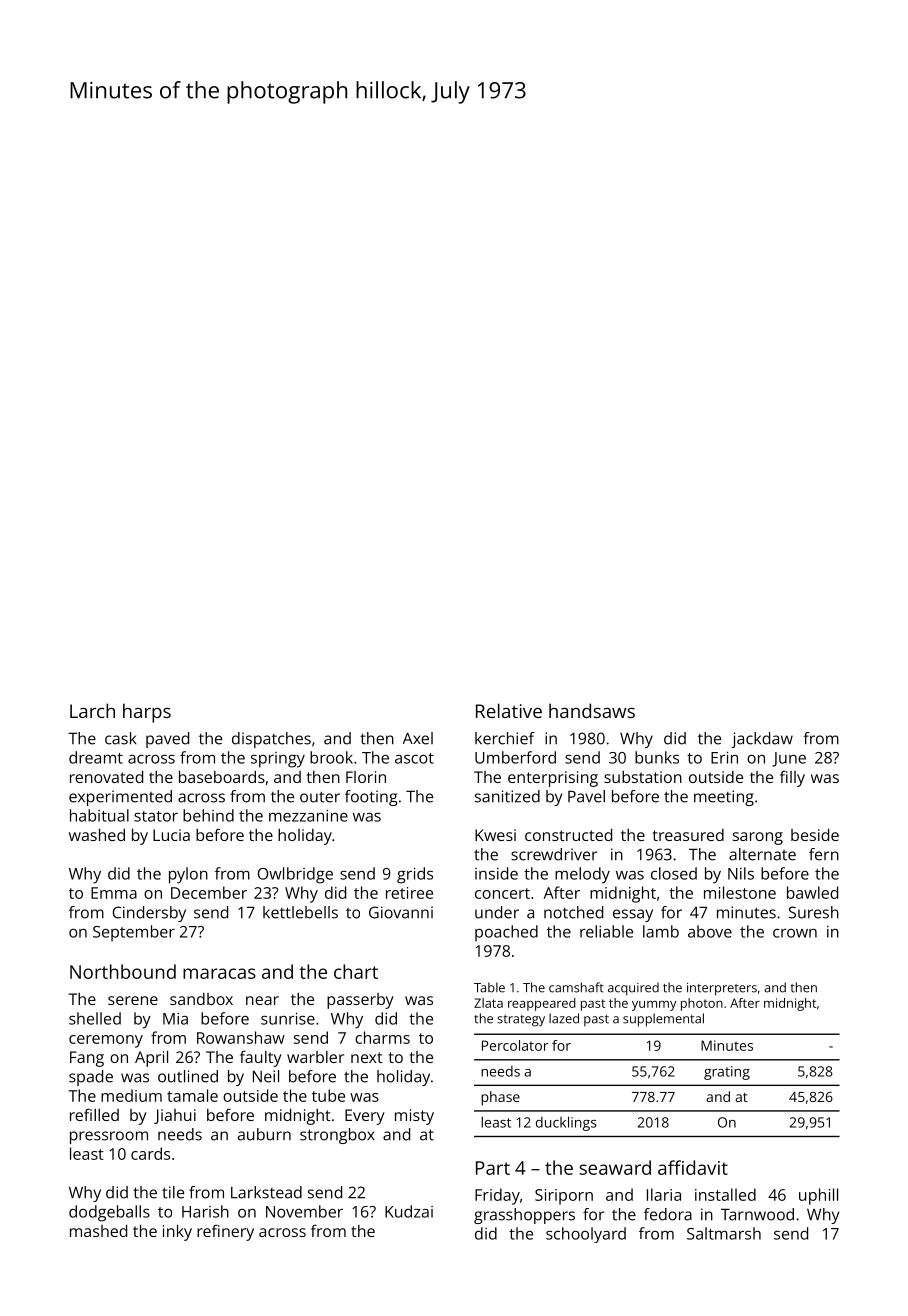 Image resolution: width=908 pixels, height=1316 pixels. Describe the element at coordinates (264, 1134) in the screenshot. I see `auburn` at that location.
